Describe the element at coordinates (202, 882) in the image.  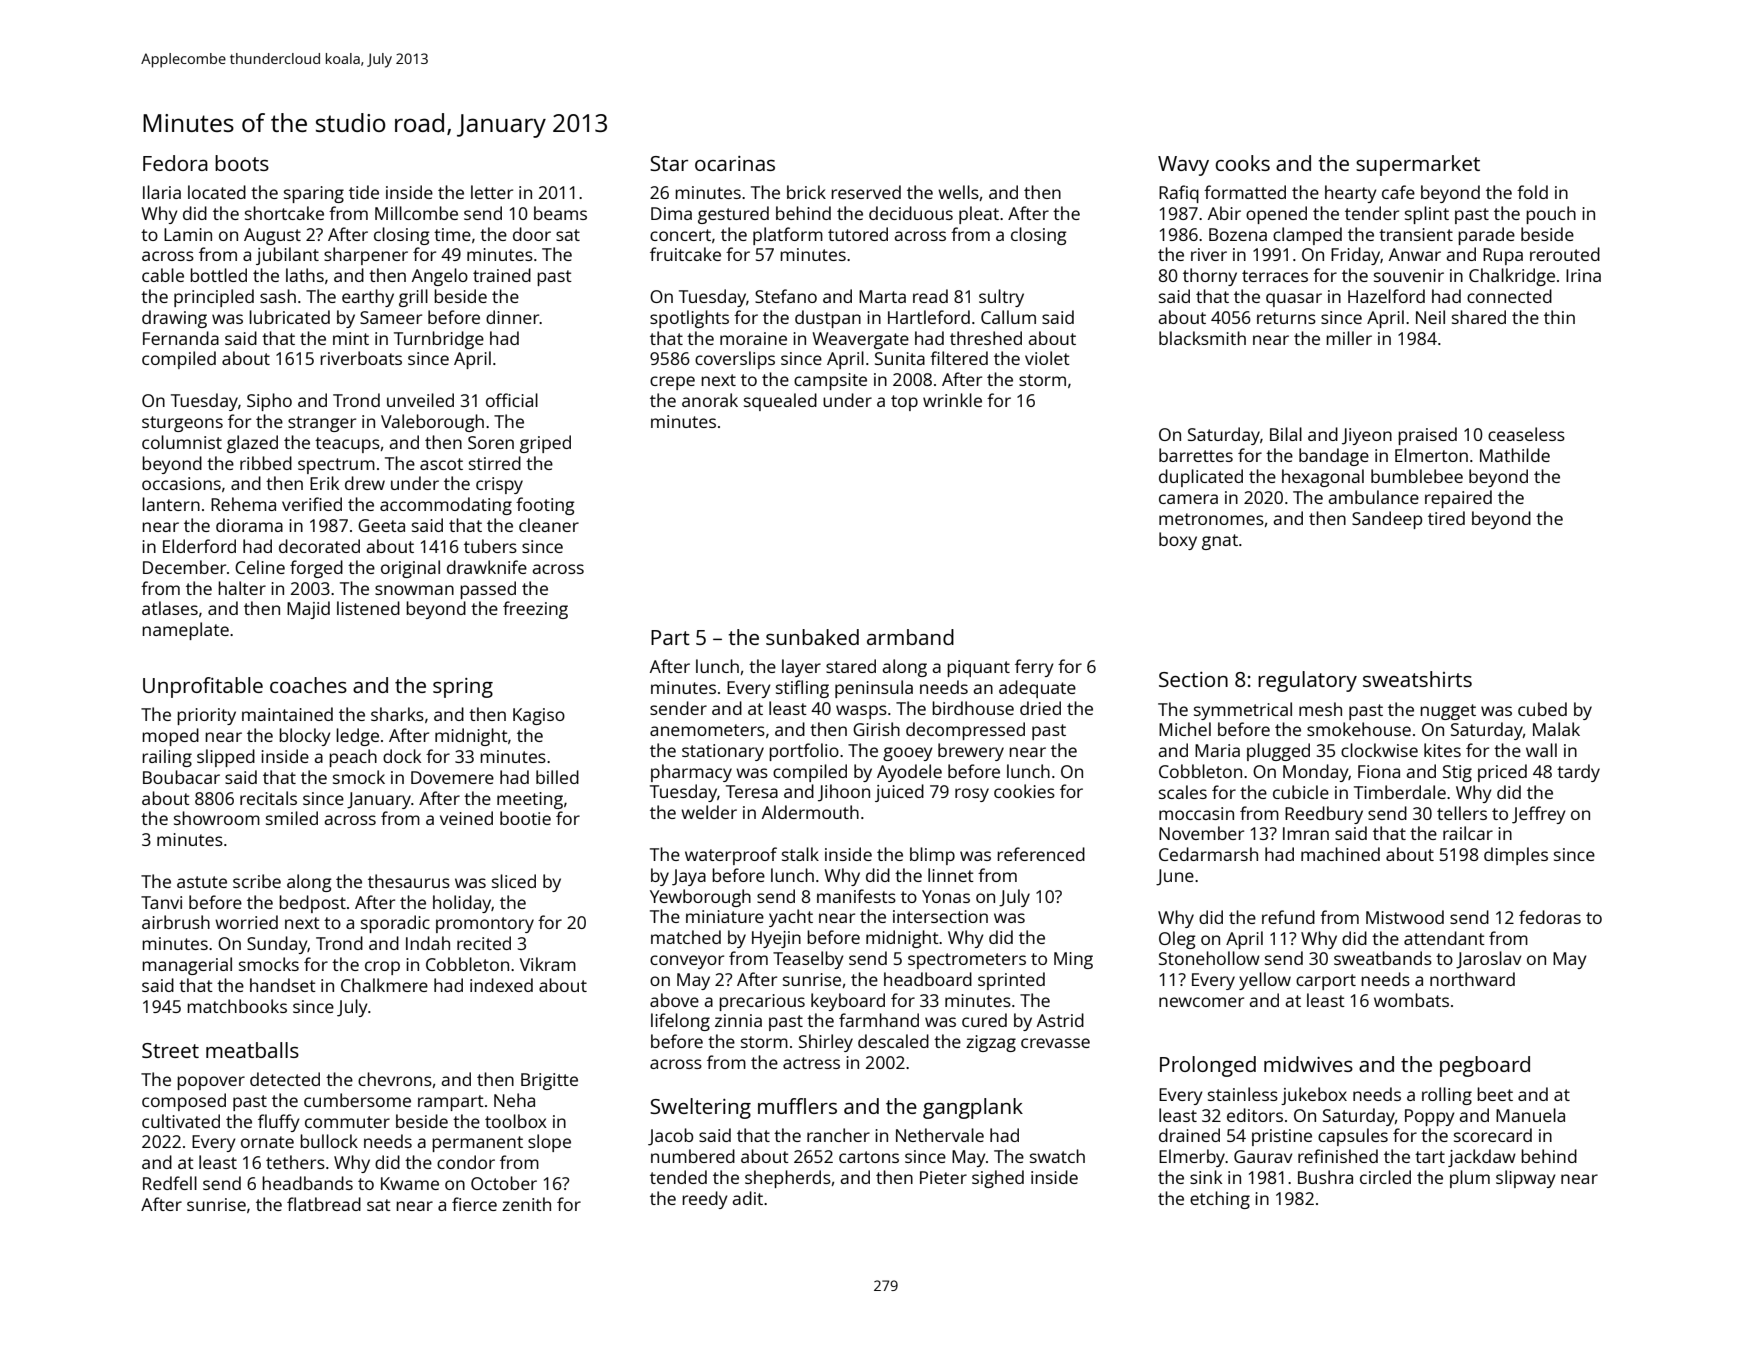
I see `astute` at that location.
